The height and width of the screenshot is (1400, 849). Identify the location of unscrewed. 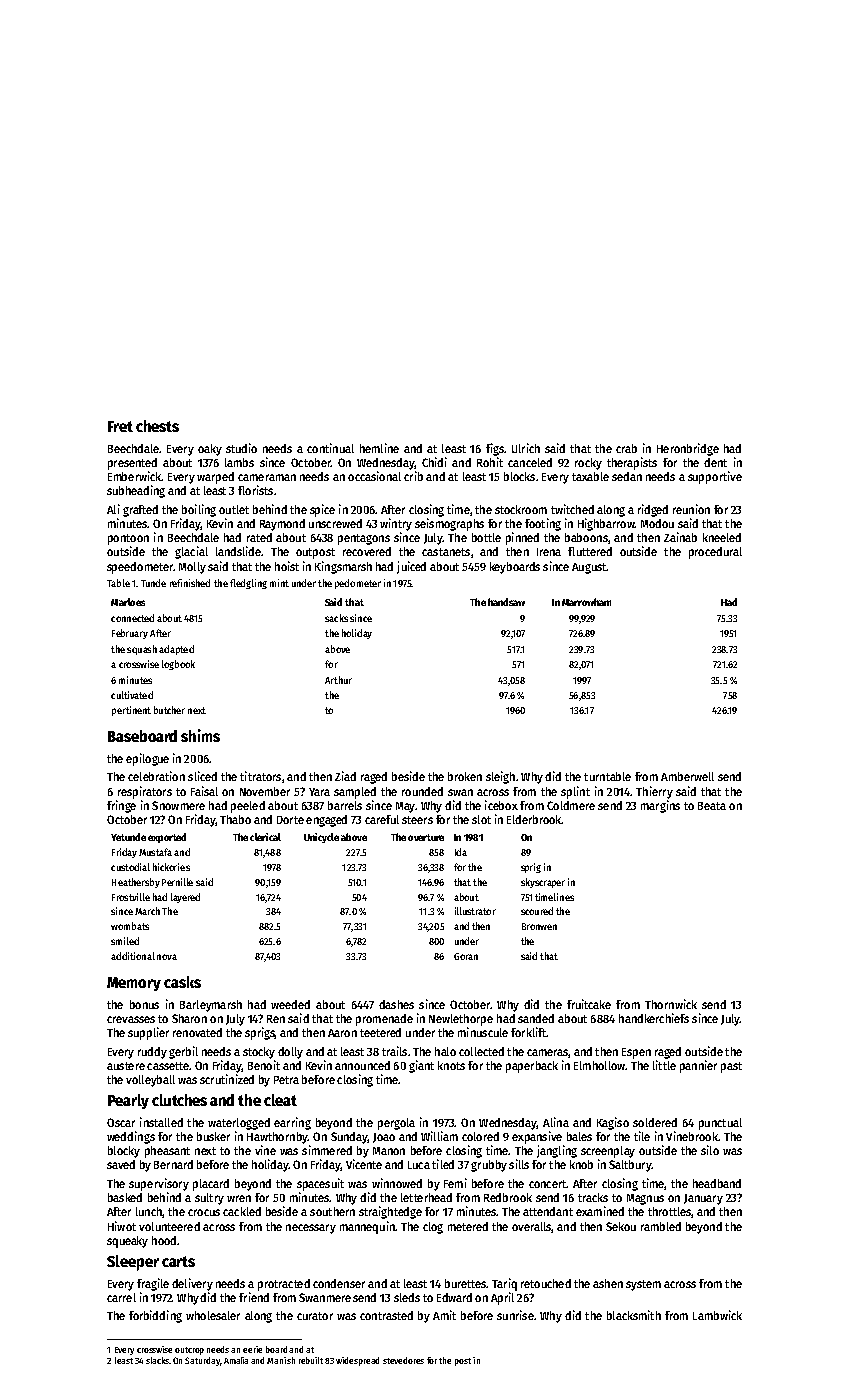
(335, 523).
